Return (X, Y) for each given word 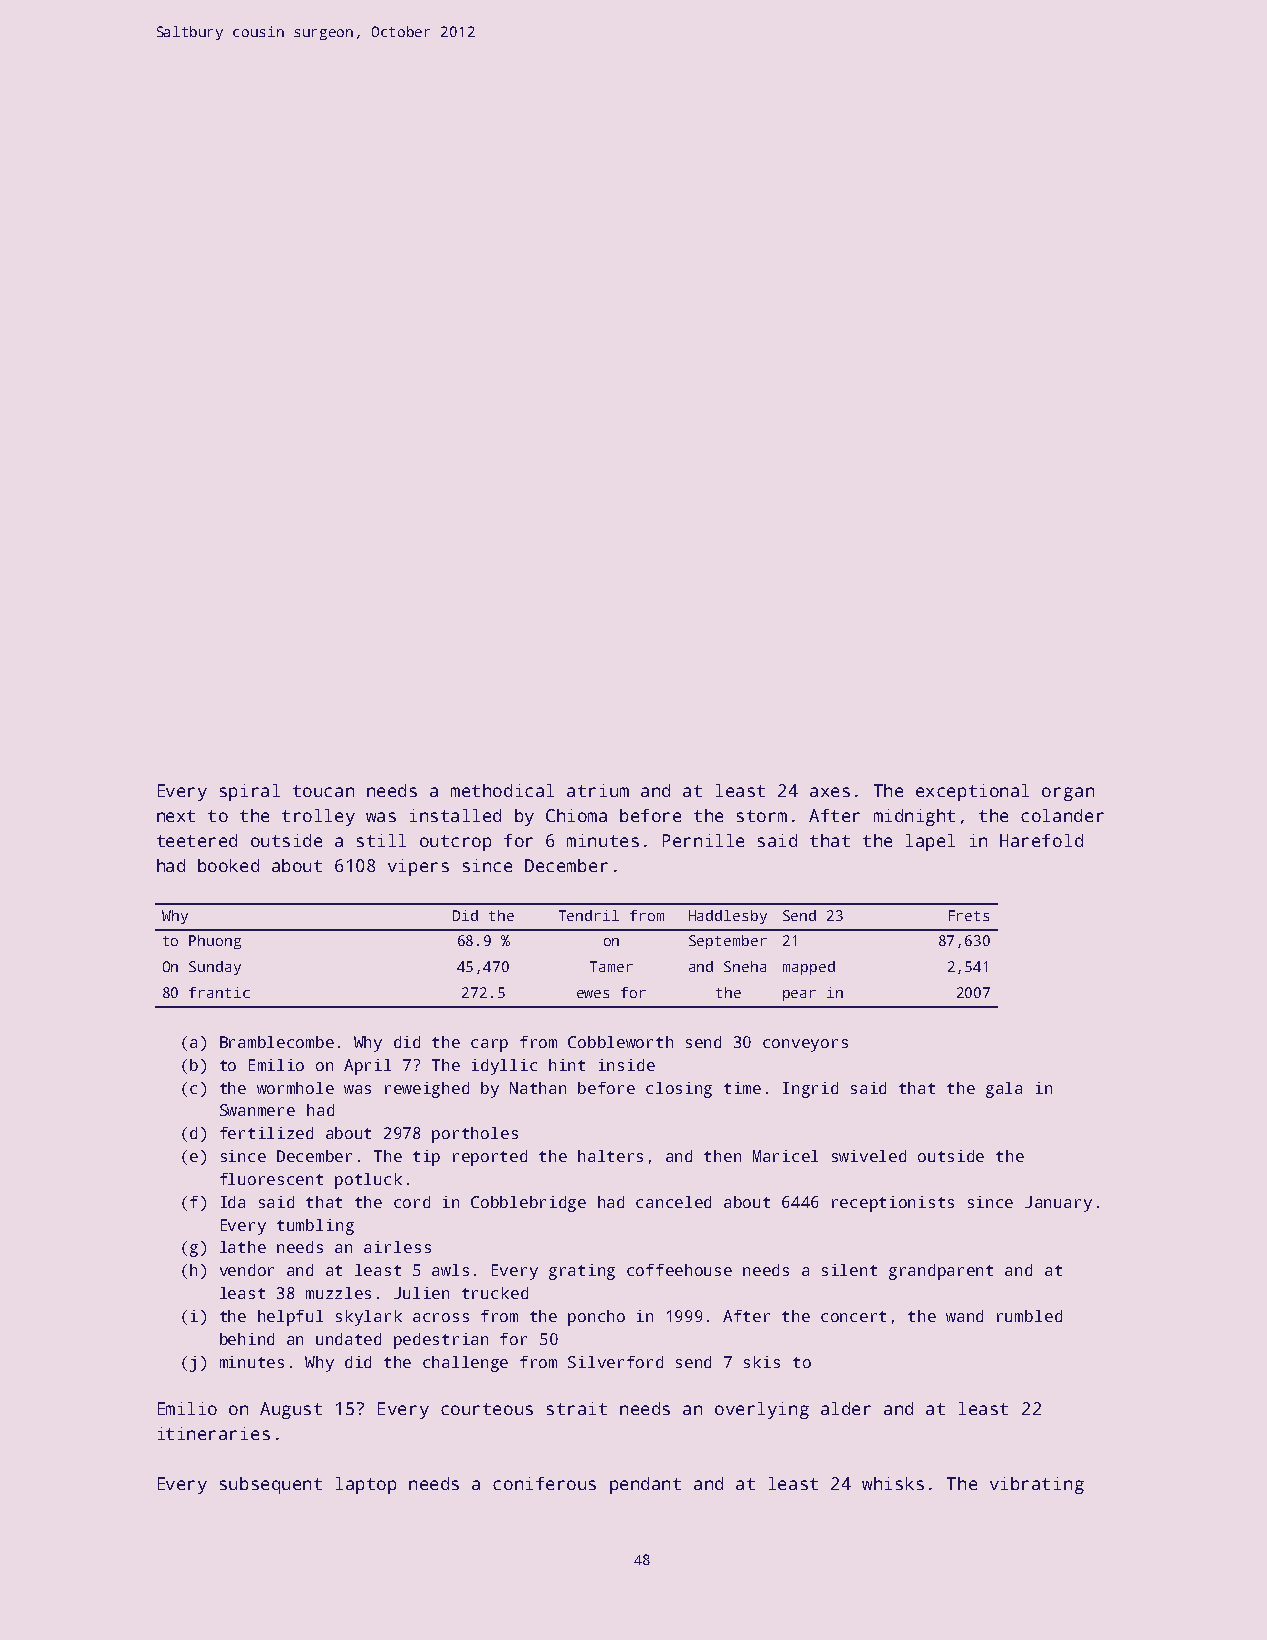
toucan (323, 791)
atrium (598, 790)
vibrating (1037, 1485)
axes (830, 792)
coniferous (544, 1483)
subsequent (271, 1485)
